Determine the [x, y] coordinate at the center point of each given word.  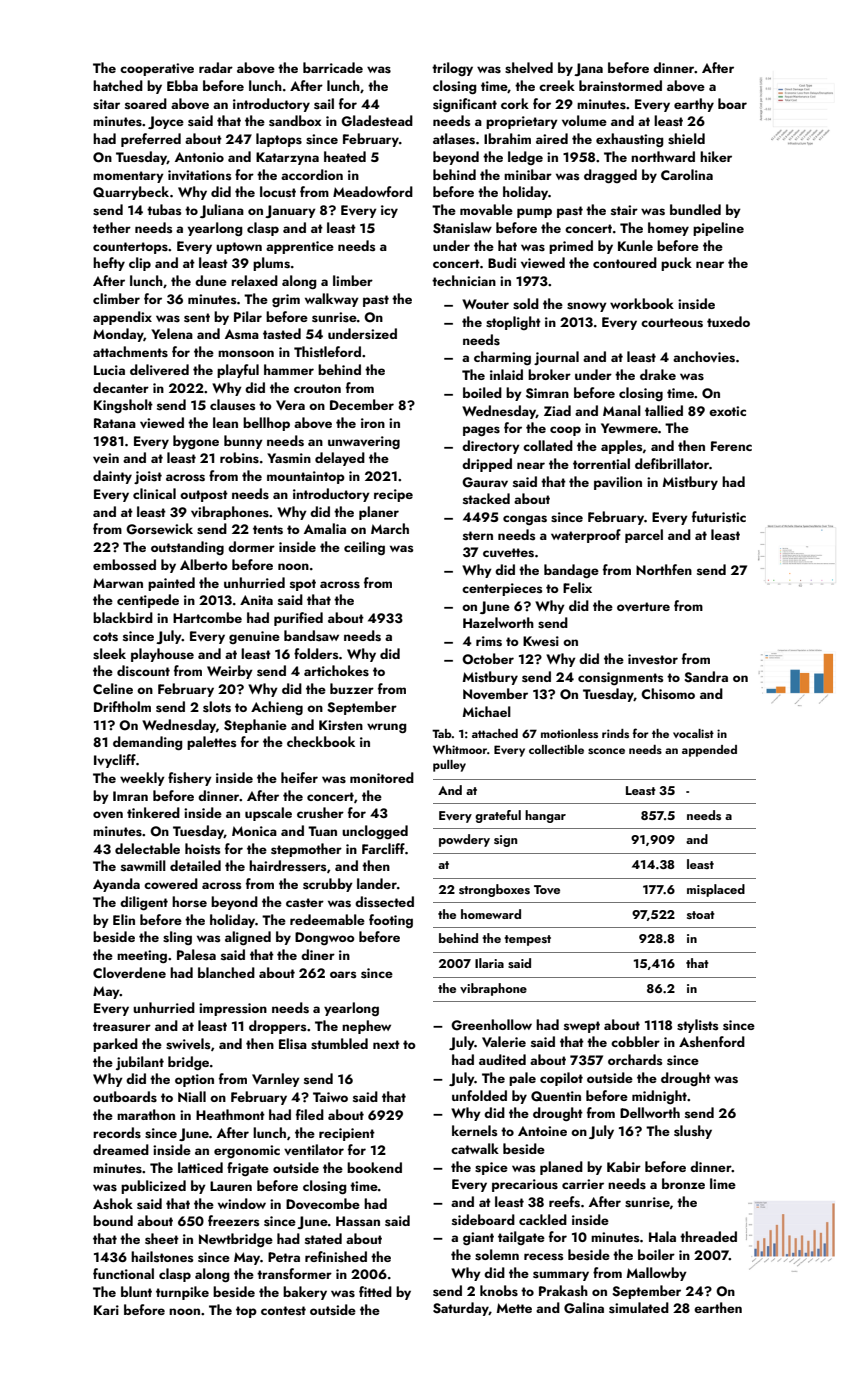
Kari [106, 1310]
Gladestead [377, 121]
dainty [112, 477]
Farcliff [383, 848]
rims [489, 641]
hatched [118, 85]
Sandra [706, 677]
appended [709, 751]
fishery [190, 779]
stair [624, 210]
